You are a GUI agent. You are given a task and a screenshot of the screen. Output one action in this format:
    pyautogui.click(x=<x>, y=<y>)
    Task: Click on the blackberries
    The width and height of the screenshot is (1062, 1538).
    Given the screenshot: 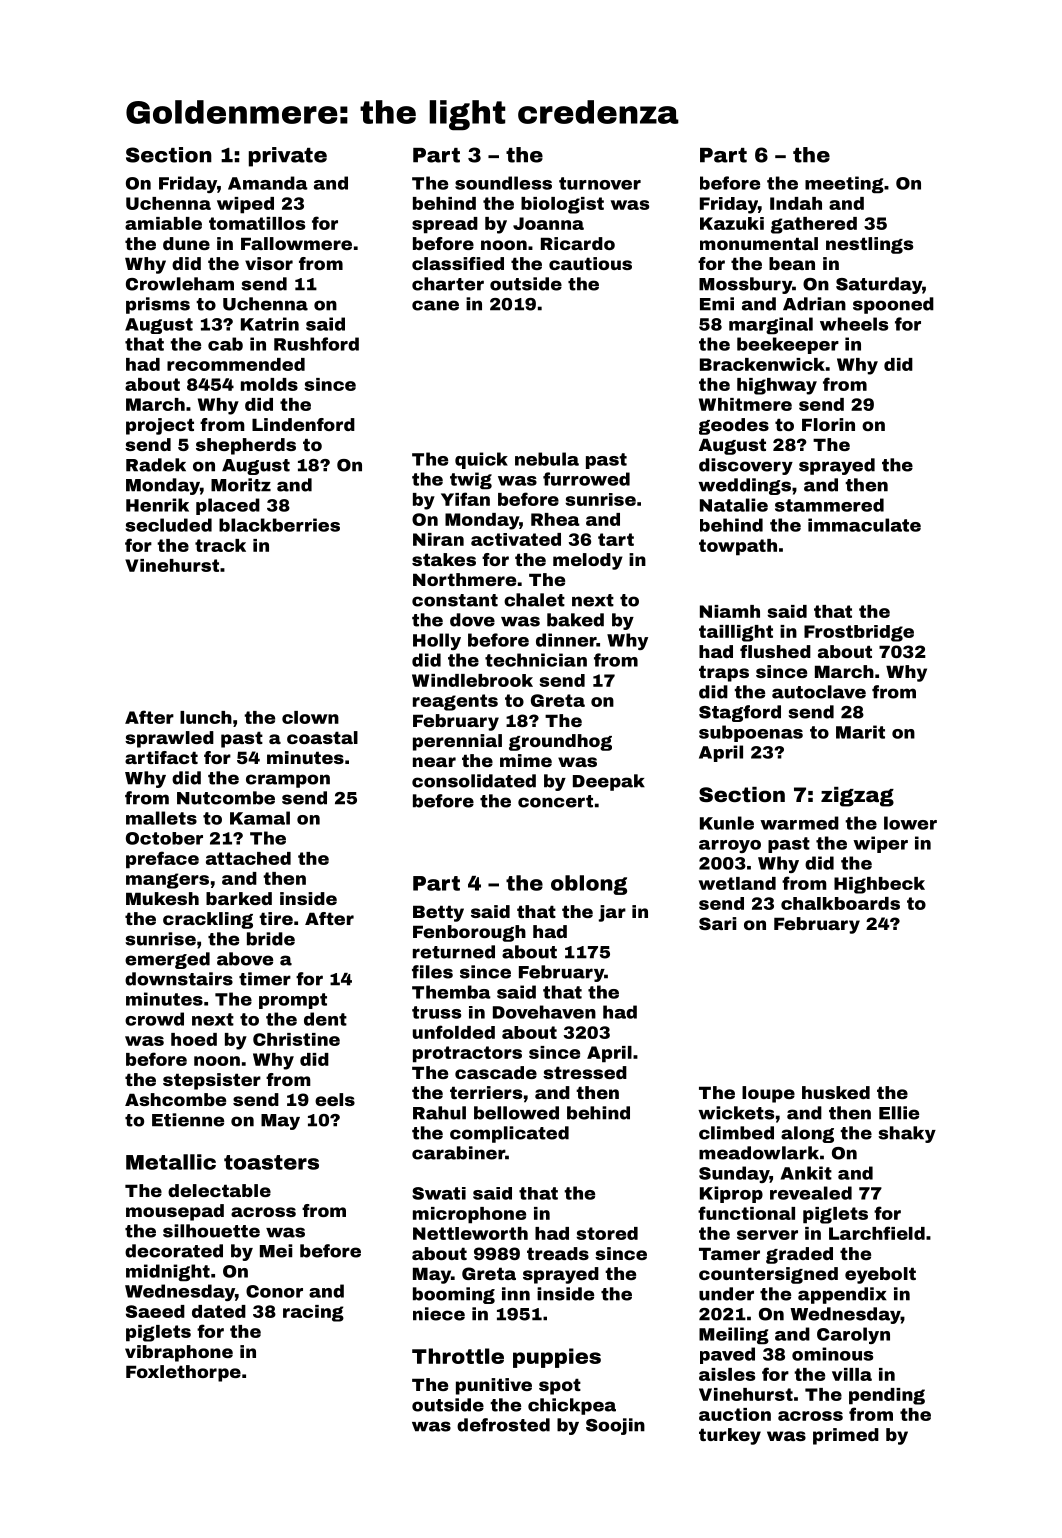 What is the action you would take?
    pyautogui.click(x=279, y=525)
